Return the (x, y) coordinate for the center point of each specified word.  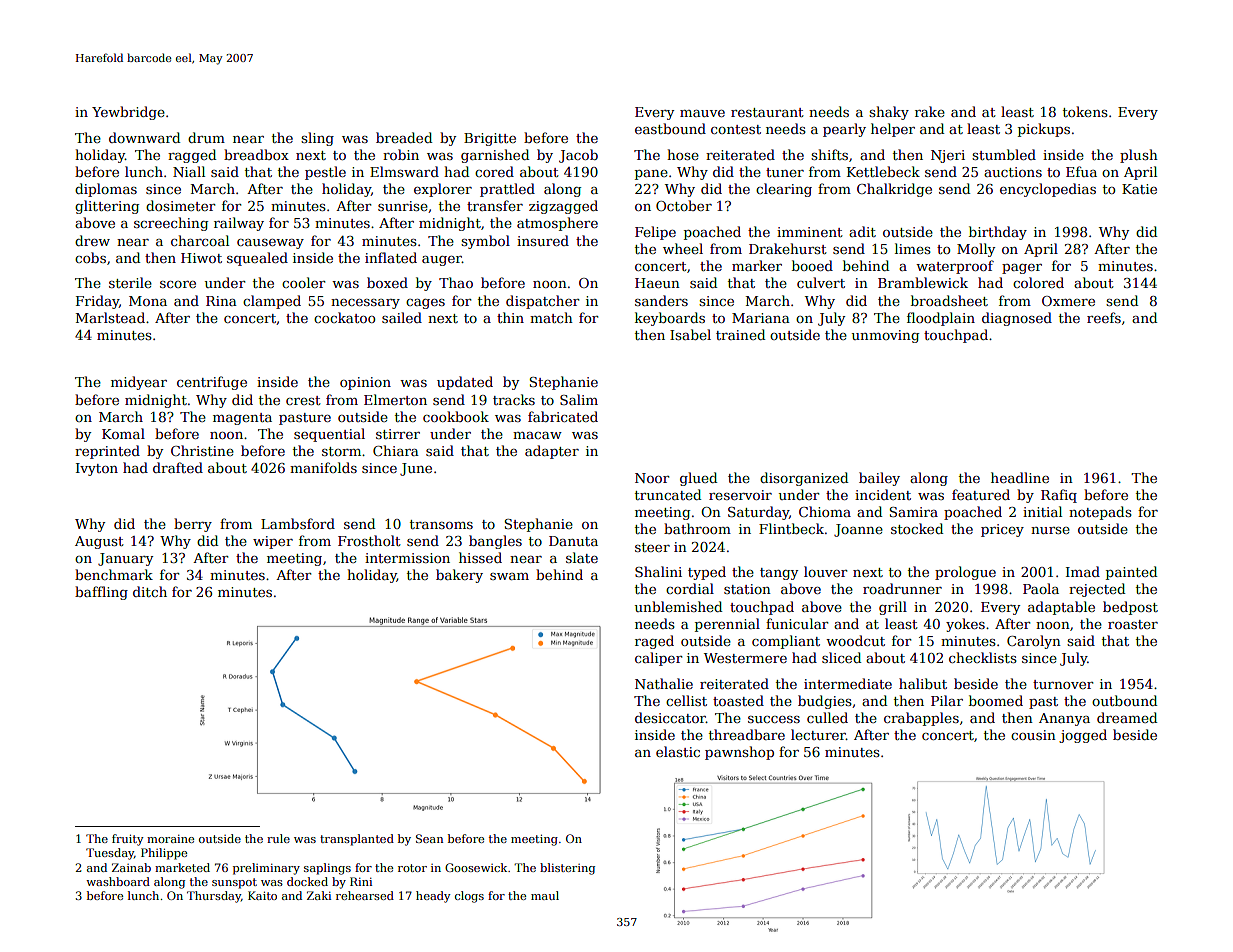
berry (193, 525)
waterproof (955, 267)
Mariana (761, 318)
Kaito (262, 895)
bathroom (697, 528)
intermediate (848, 683)
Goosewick (476, 867)
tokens (1085, 111)
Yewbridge (128, 113)
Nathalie (664, 683)
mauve (702, 113)
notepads (1100, 513)
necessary (365, 304)
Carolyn (1034, 642)
